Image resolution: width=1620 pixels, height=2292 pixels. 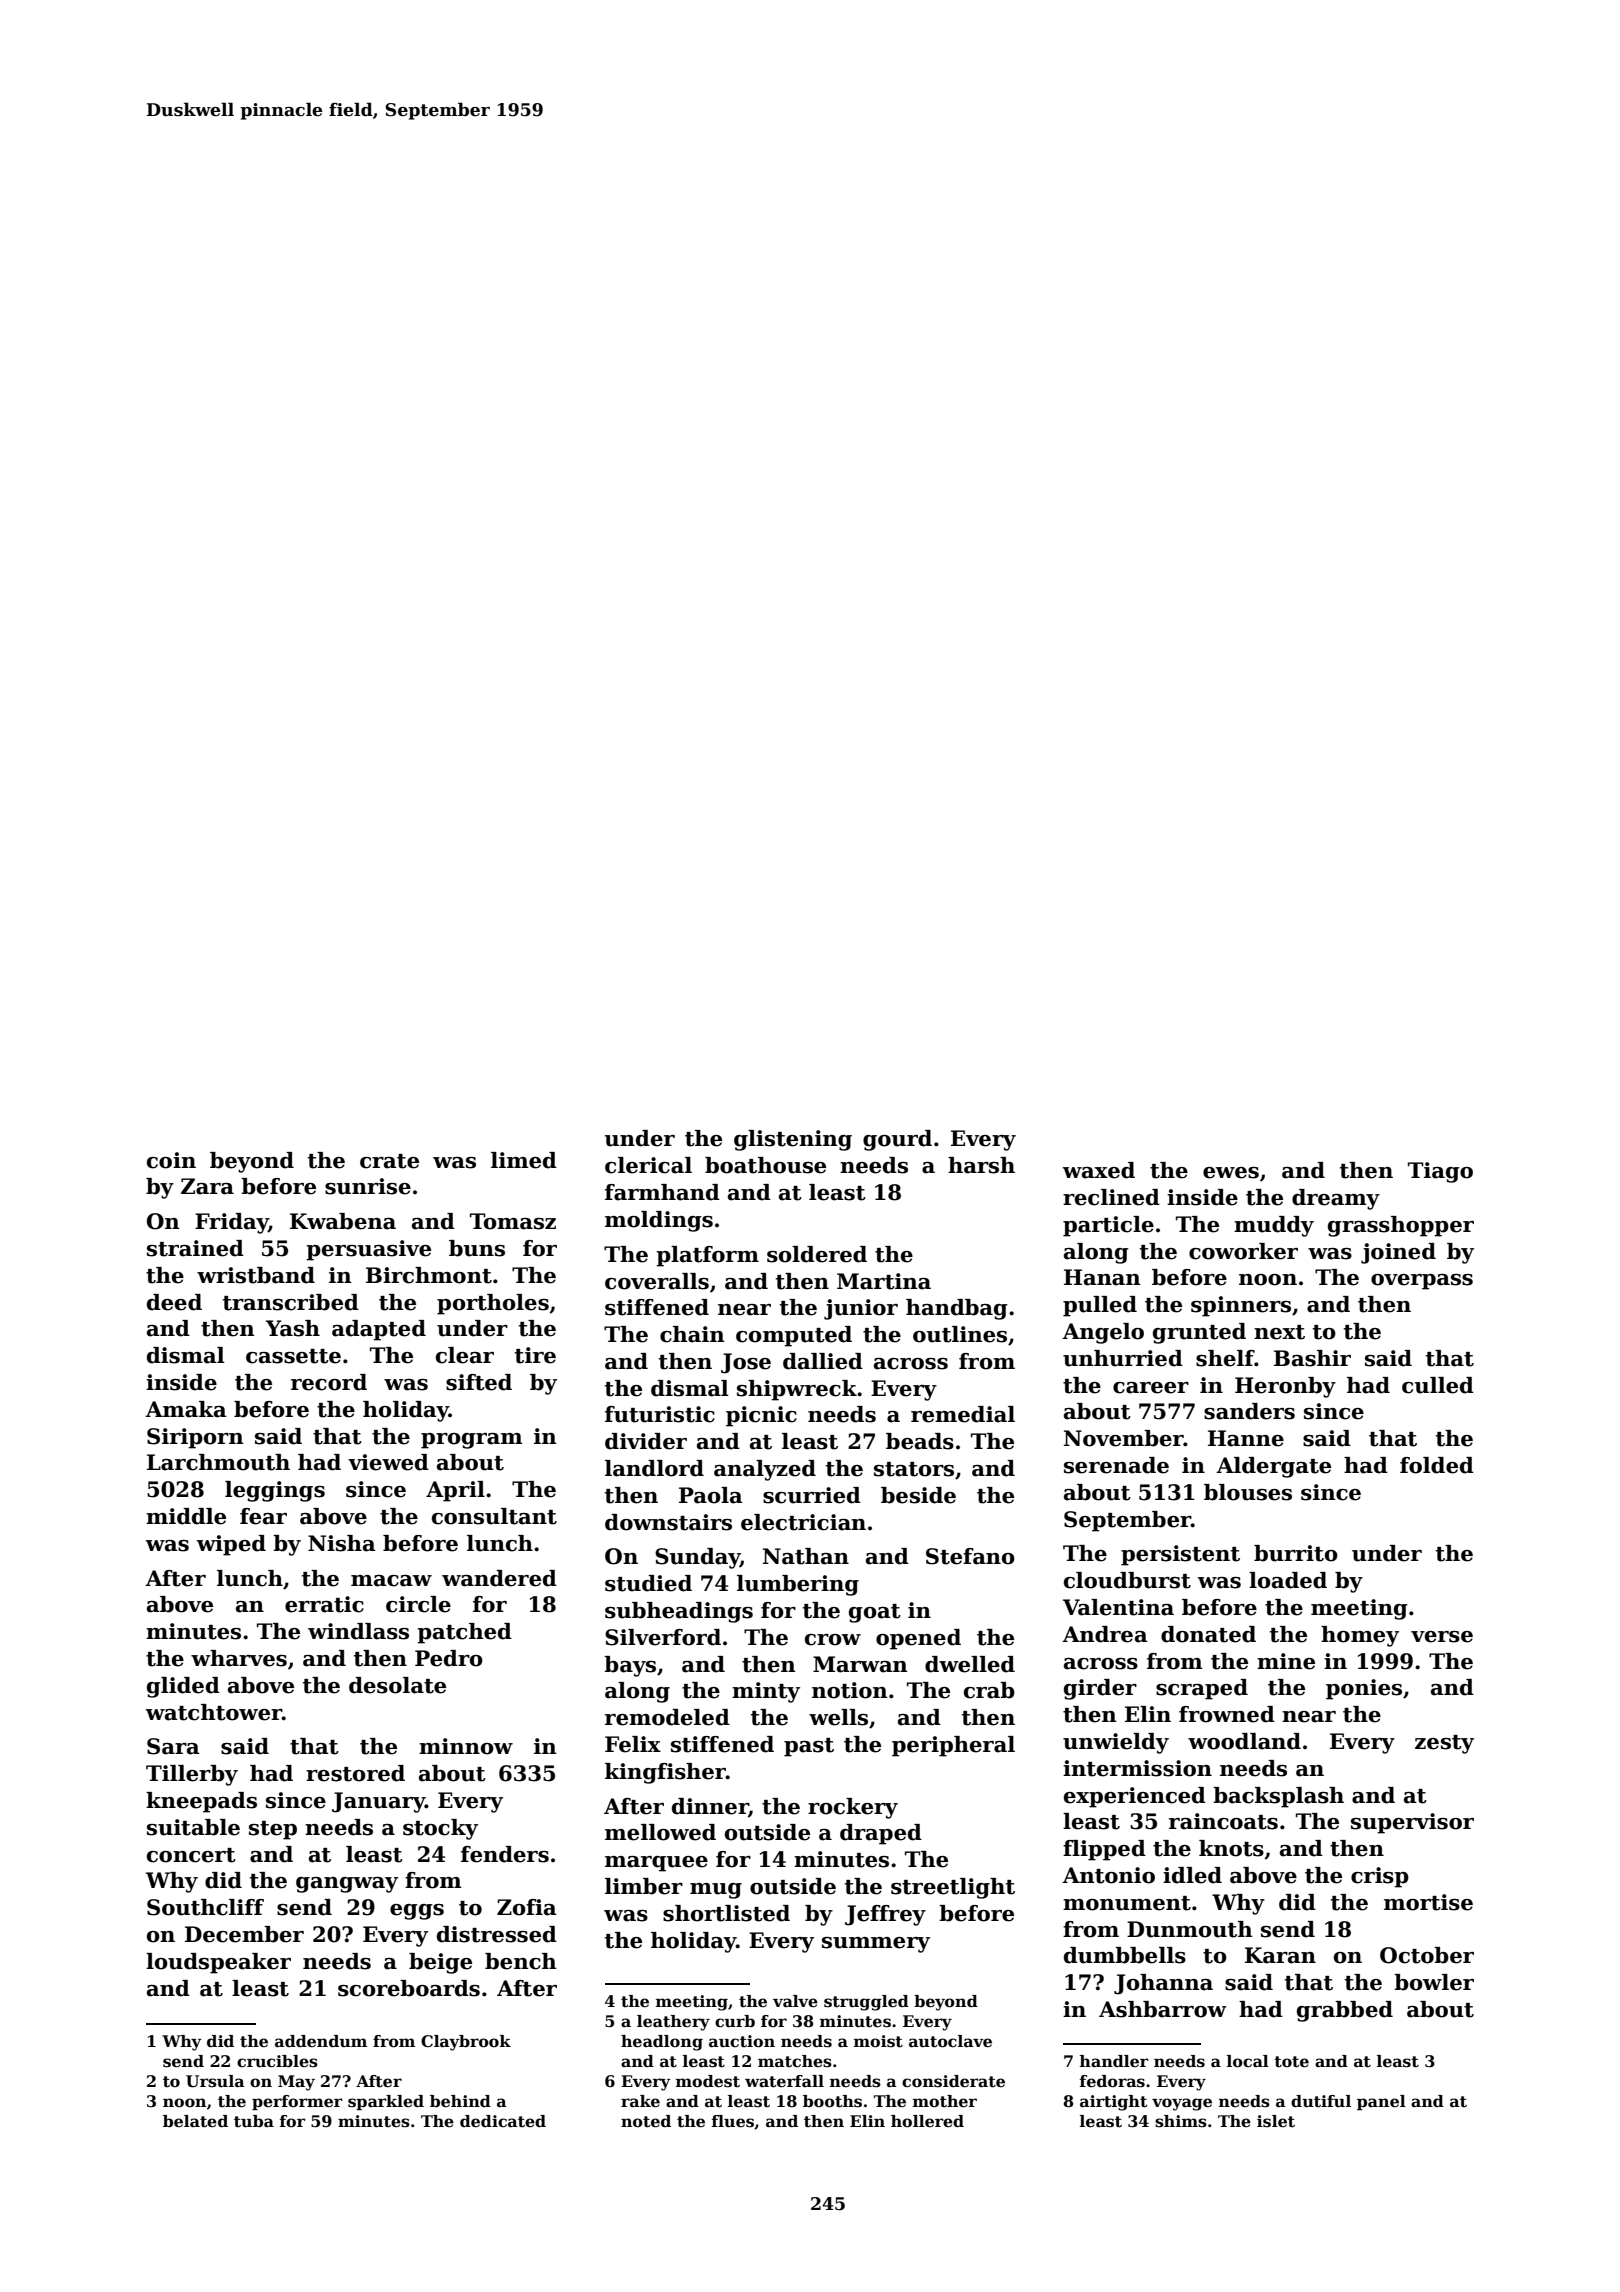 What do you see at coordinates (876, 1945) in the image?
I see `summery` at bounding box center [876, 1945].
